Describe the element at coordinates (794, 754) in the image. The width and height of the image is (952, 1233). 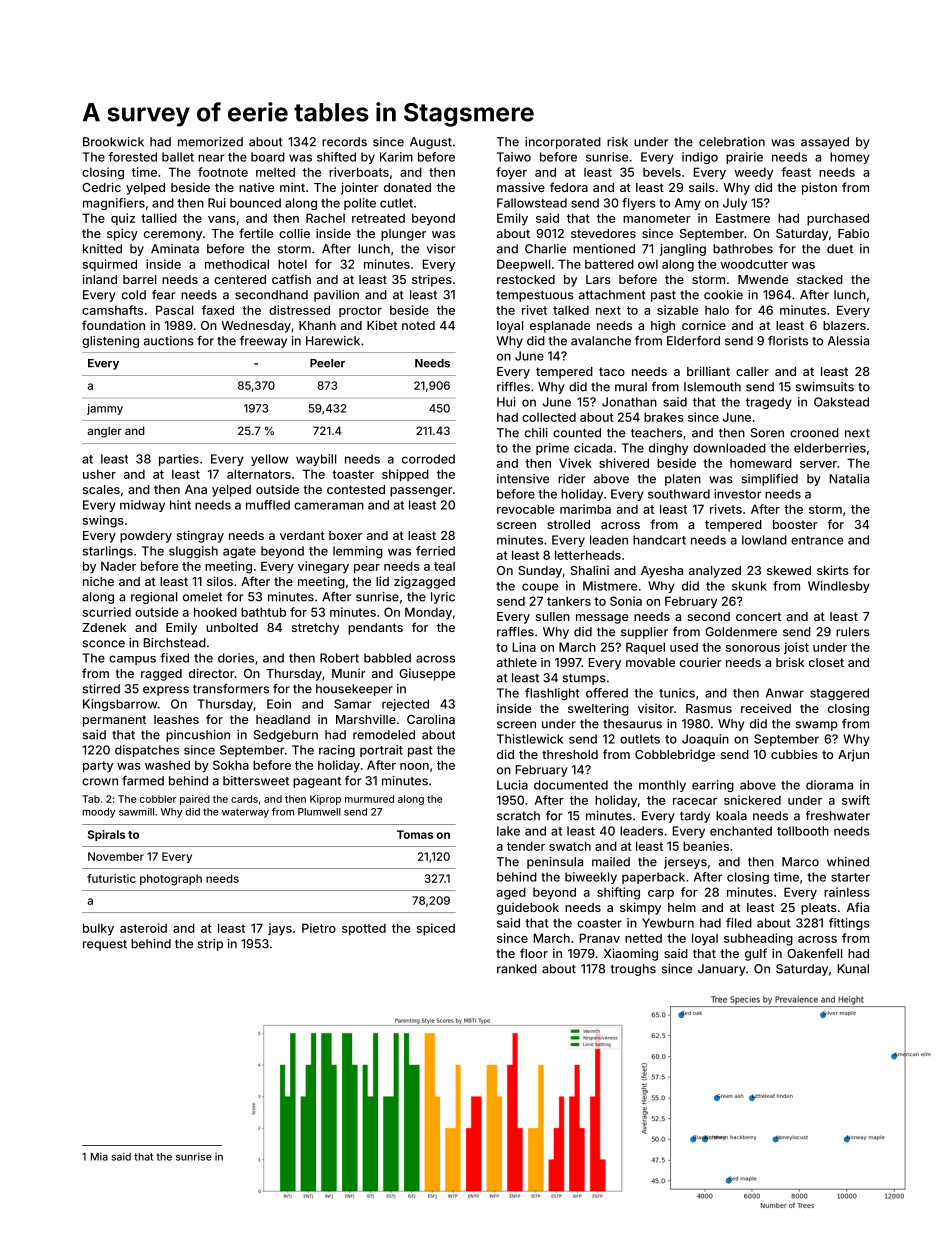
I see `cubbies` at that location.
